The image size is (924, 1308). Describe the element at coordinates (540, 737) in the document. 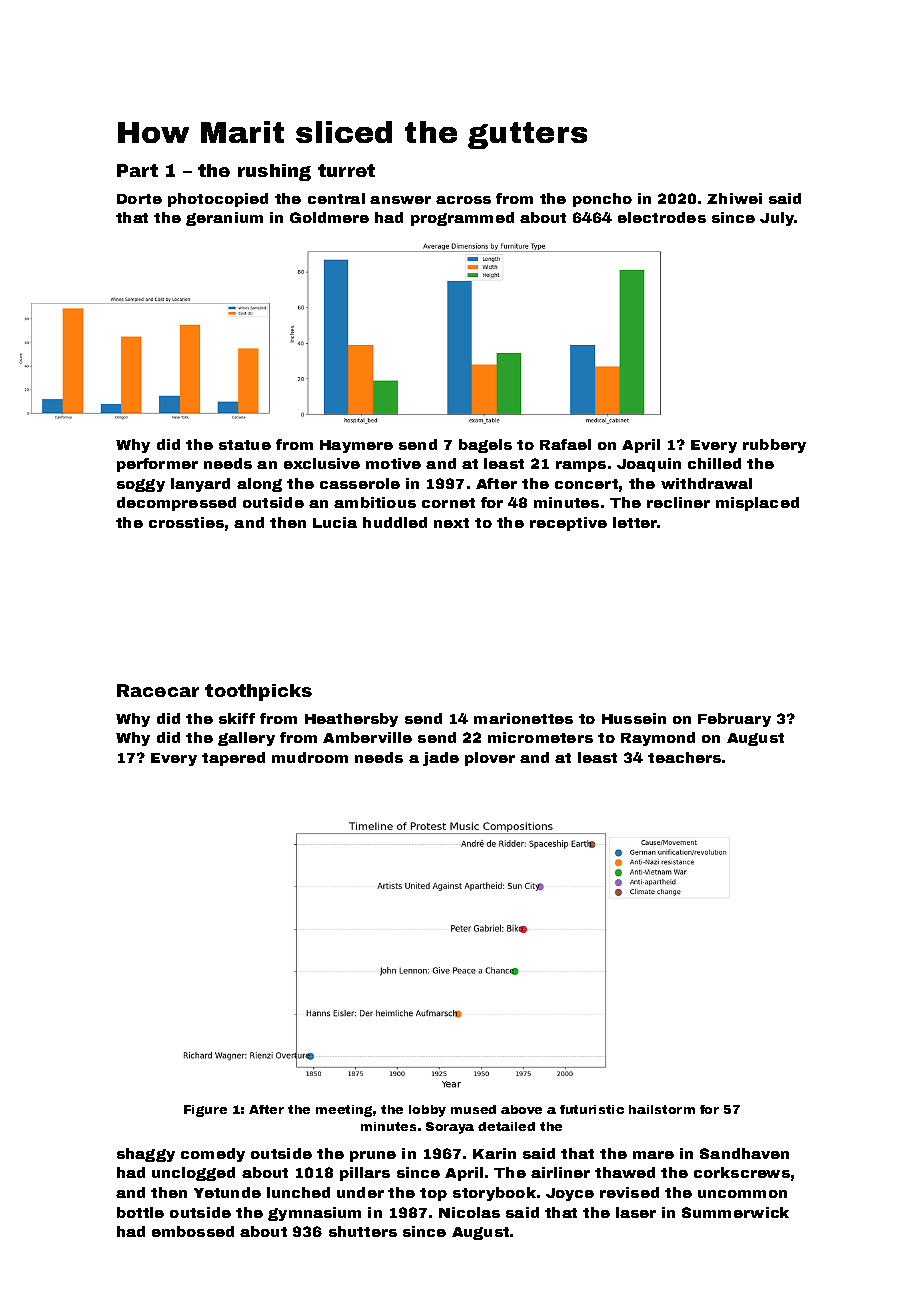

I see `micrometers` at that location.
